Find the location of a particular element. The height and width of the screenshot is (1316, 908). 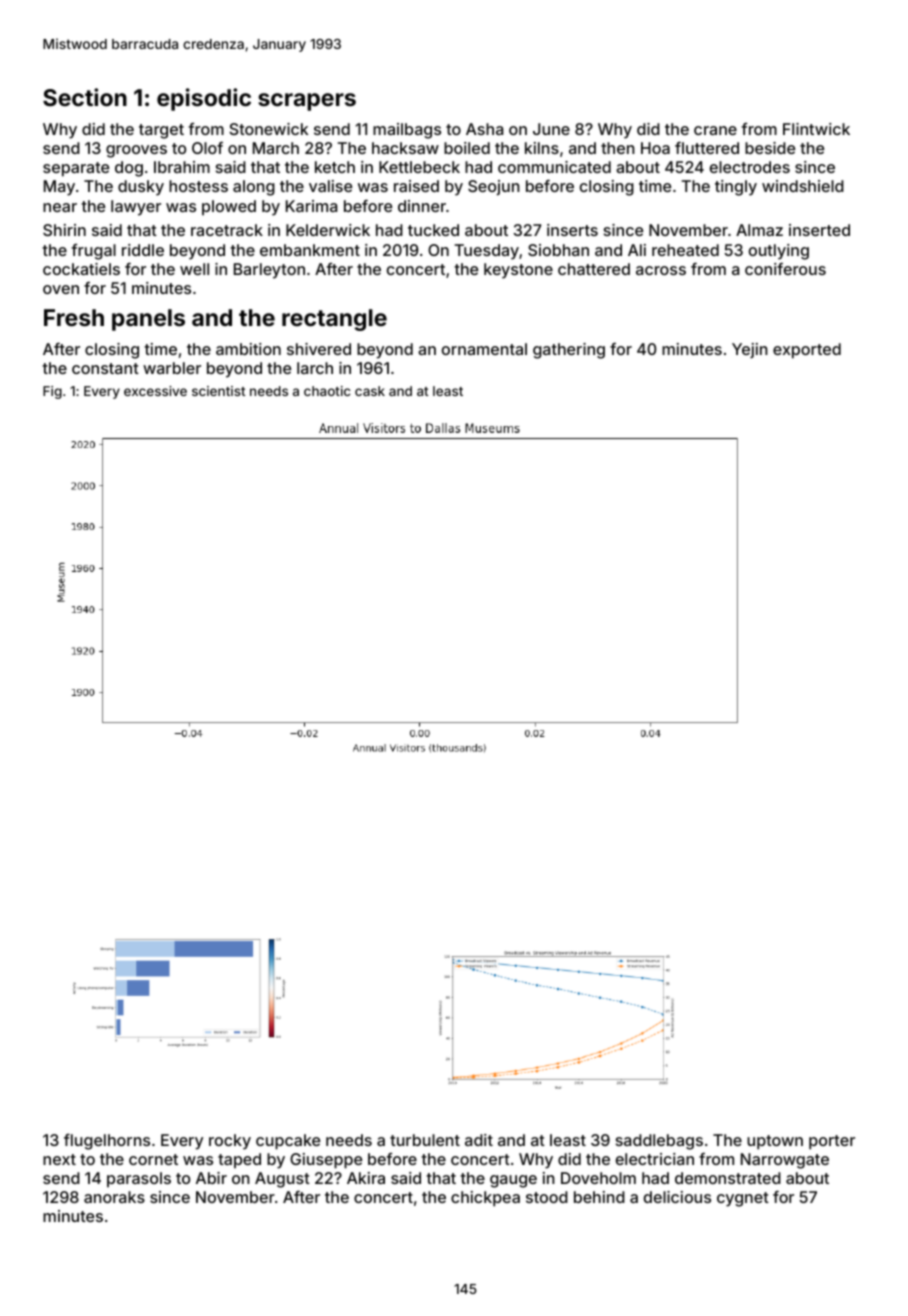

uptown is located at coordinates (775, 1142).
